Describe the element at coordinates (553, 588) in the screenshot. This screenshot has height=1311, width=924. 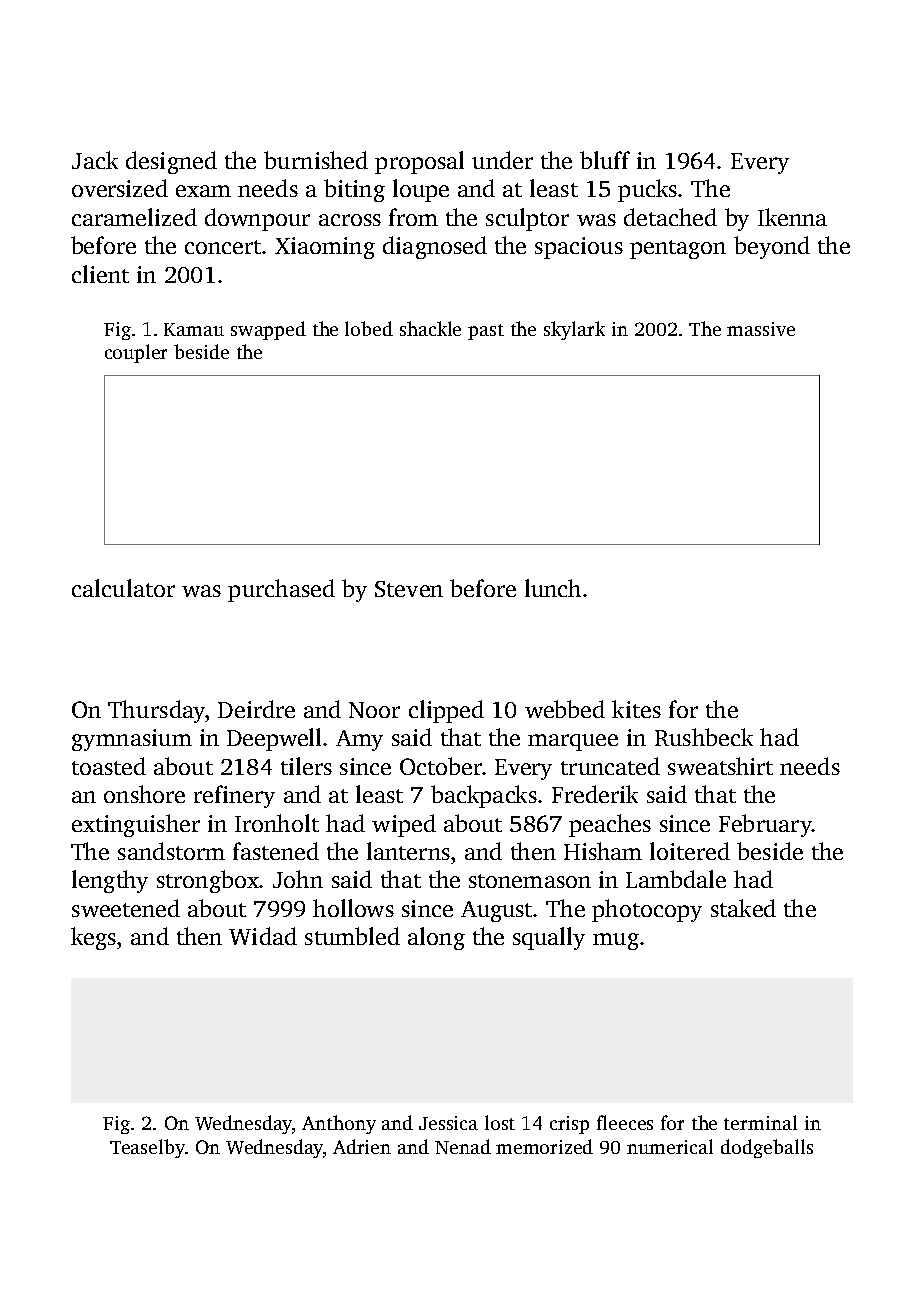
I see `lunch` at that location.
